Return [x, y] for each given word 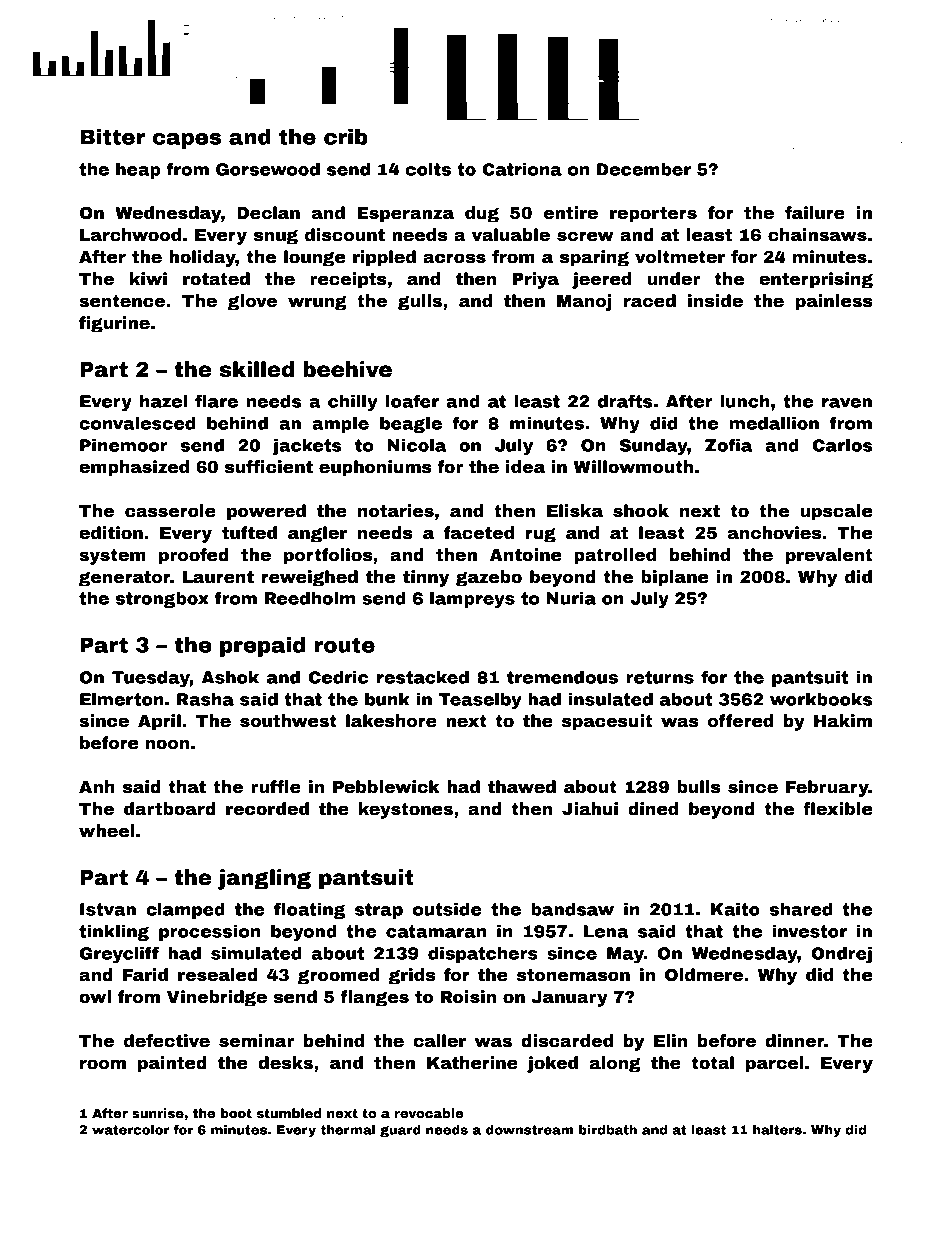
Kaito [735, 909]
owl [95, 997]
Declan [268, 213]
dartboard [170, 809]
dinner [795, 1041]
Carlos [842, 445]
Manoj [584, 302]
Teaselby [480, 701]
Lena [606, 931]
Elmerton [121, 699]
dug [482, 214]
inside [715, 301]
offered [740, 721]
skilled [257, 369]
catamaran [436, 931]
